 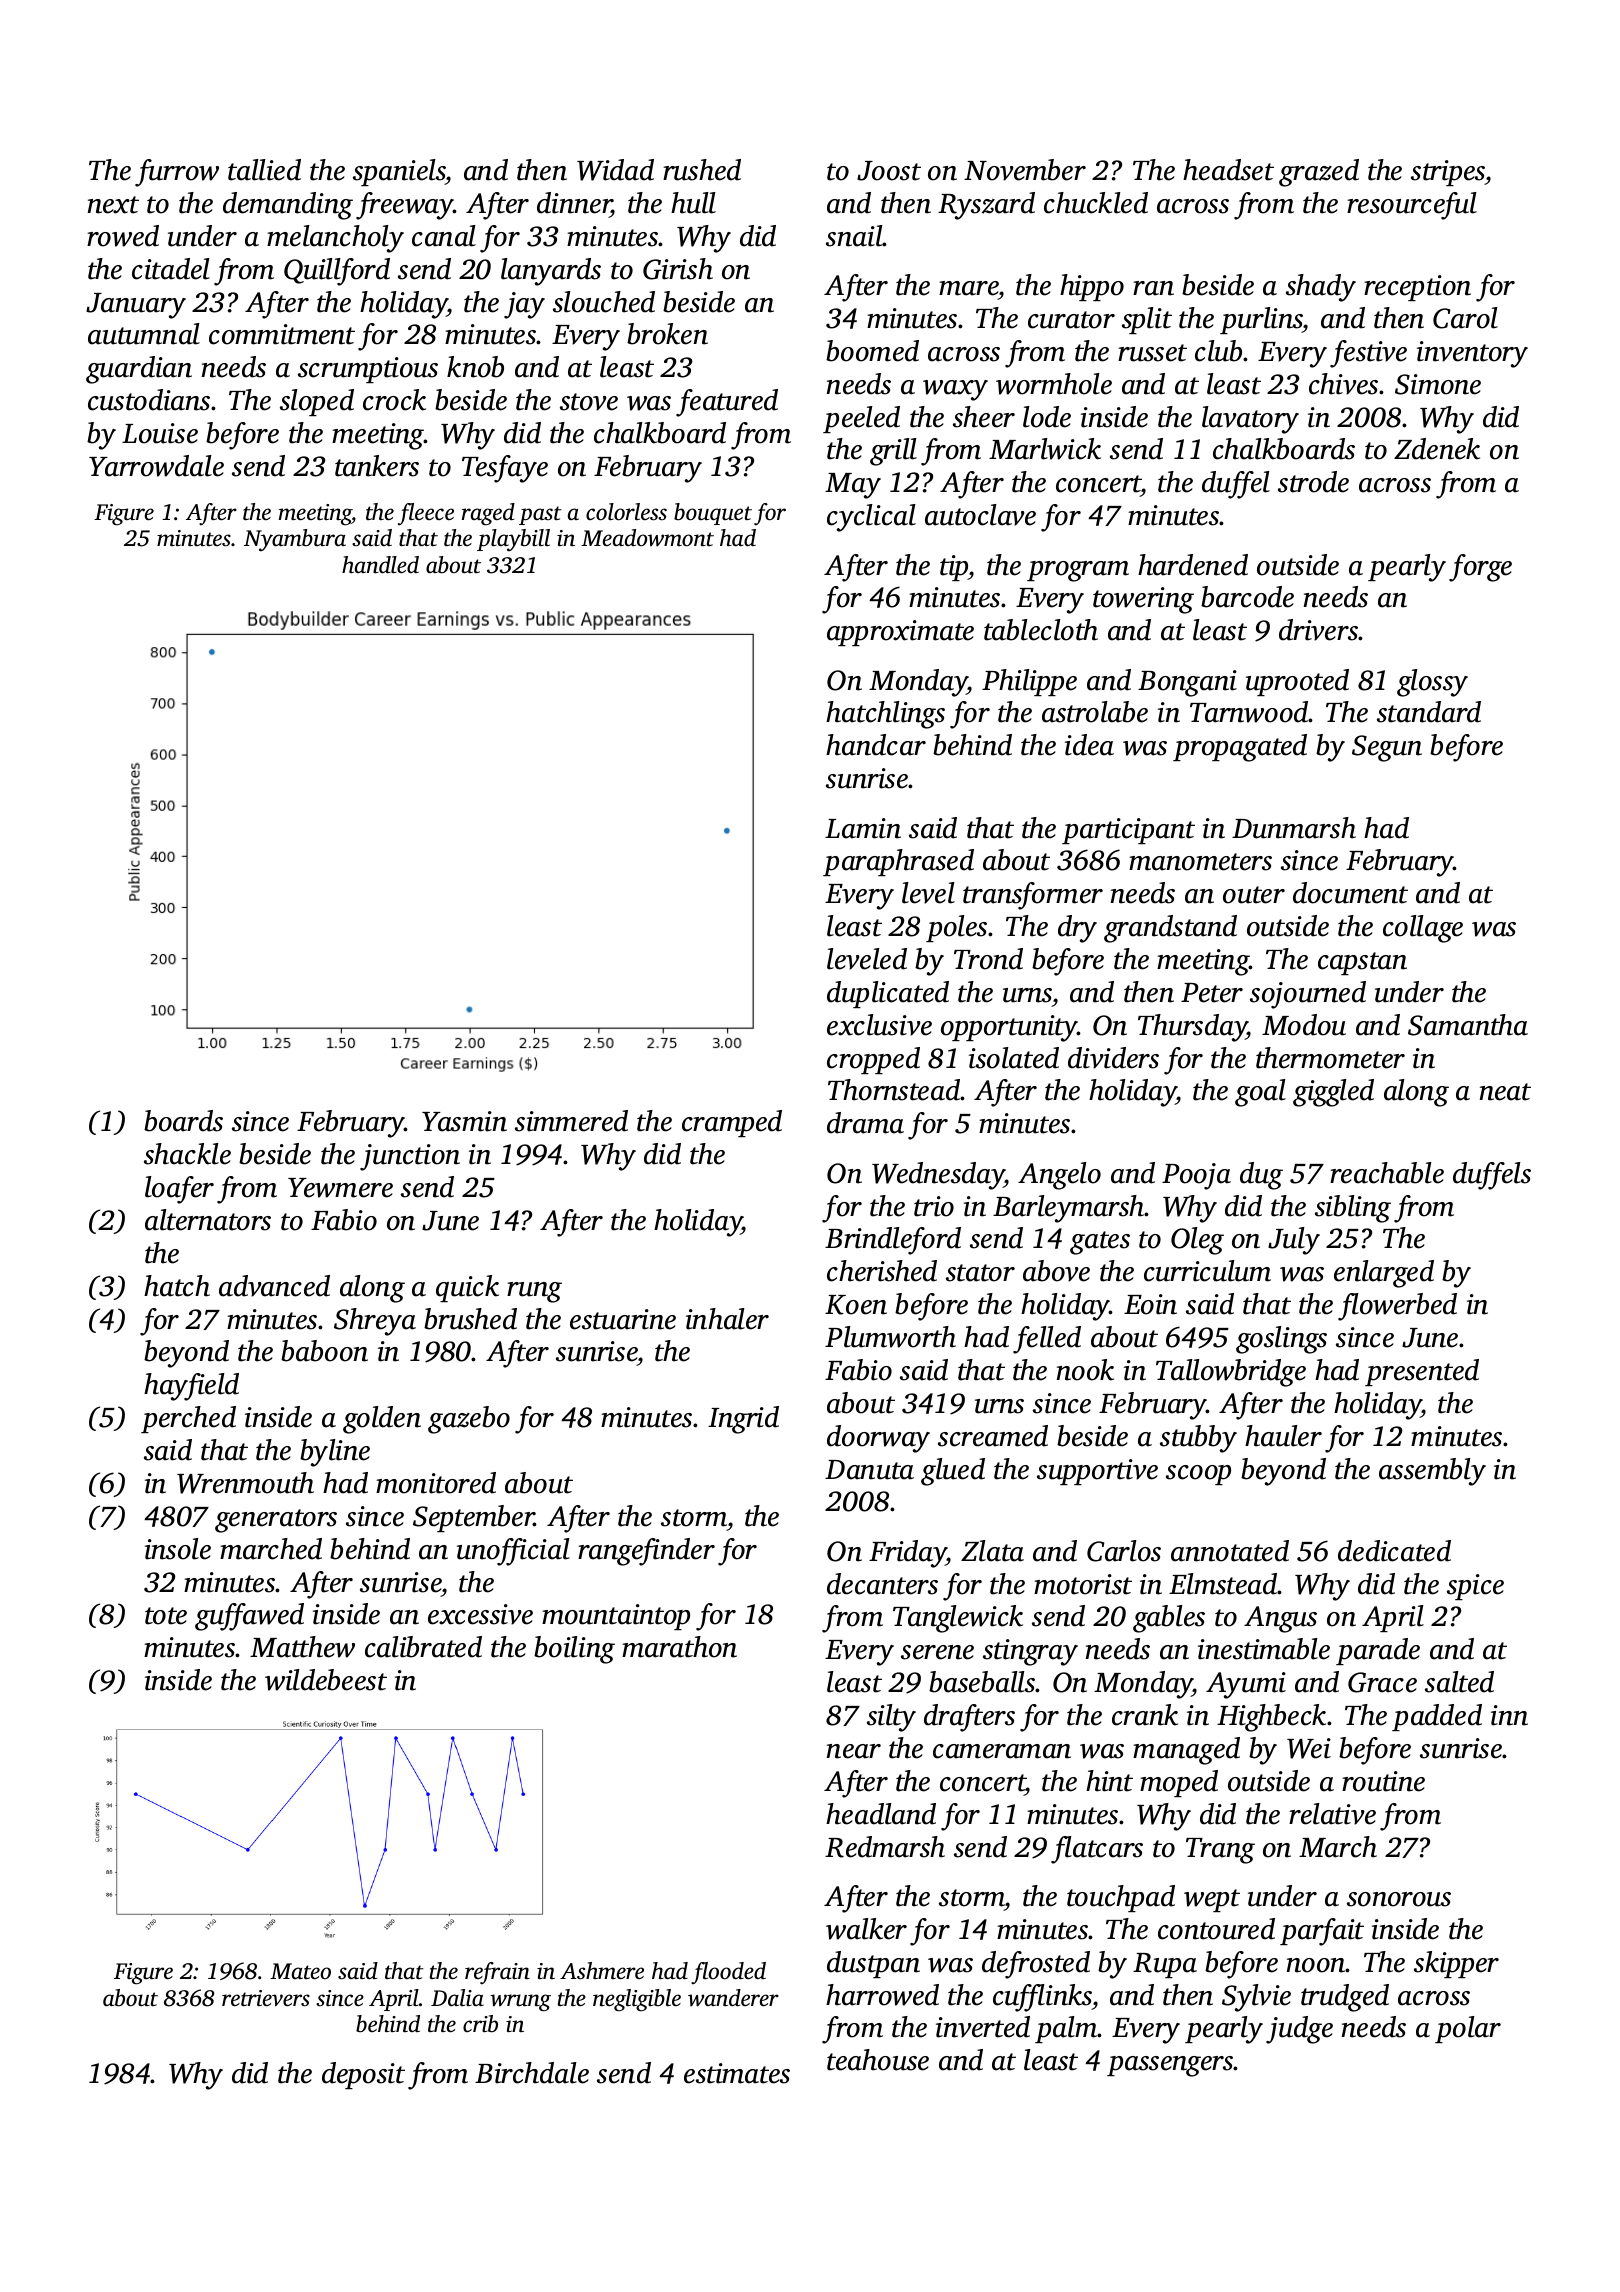 What do you see at coordinates (380, 565) in the page?
I see `handled` at bounding box center [380, 565].
